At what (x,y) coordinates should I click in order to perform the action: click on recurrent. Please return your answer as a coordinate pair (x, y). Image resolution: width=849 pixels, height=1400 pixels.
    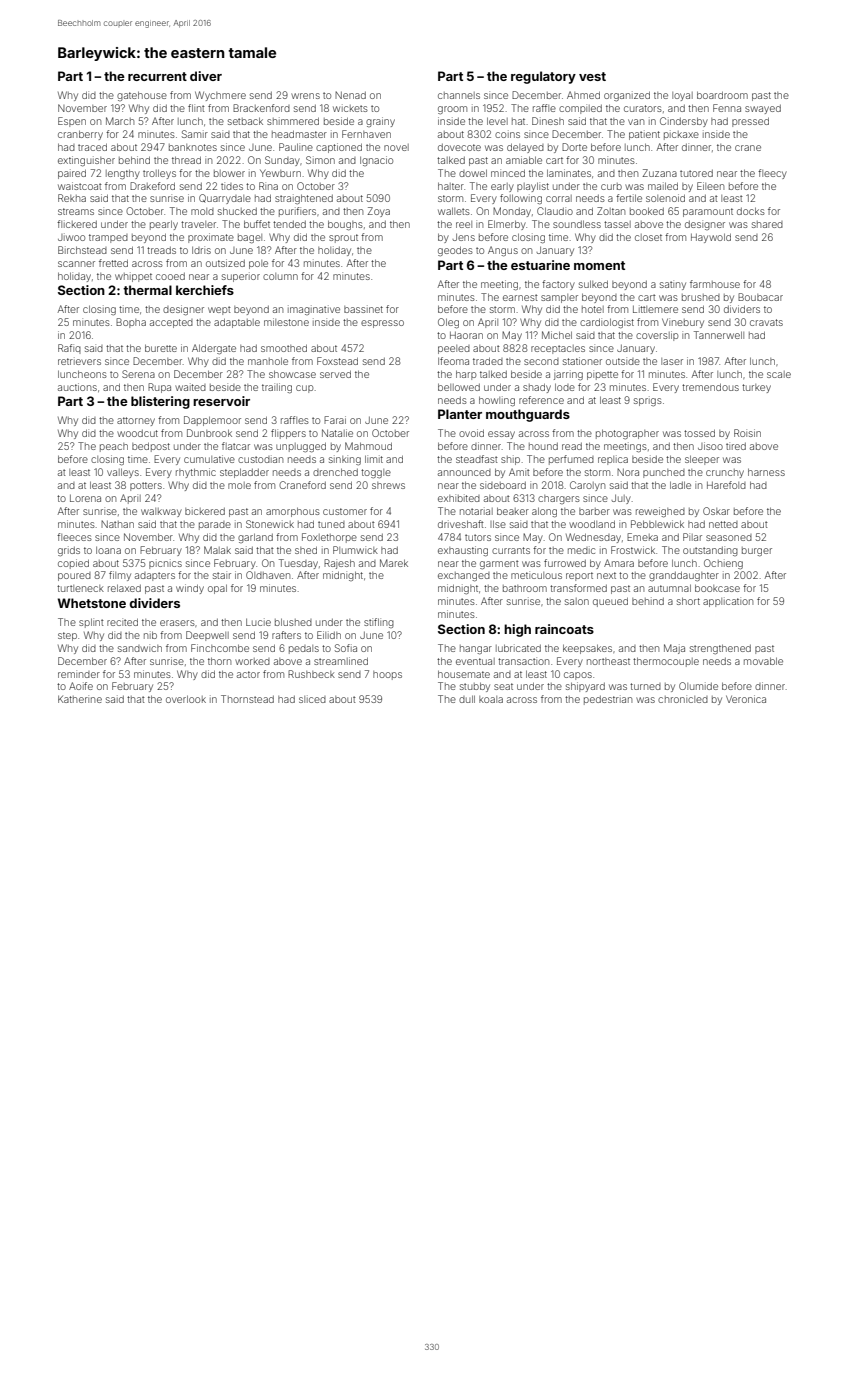
    Looking at the image, I should click on (157, 76).
